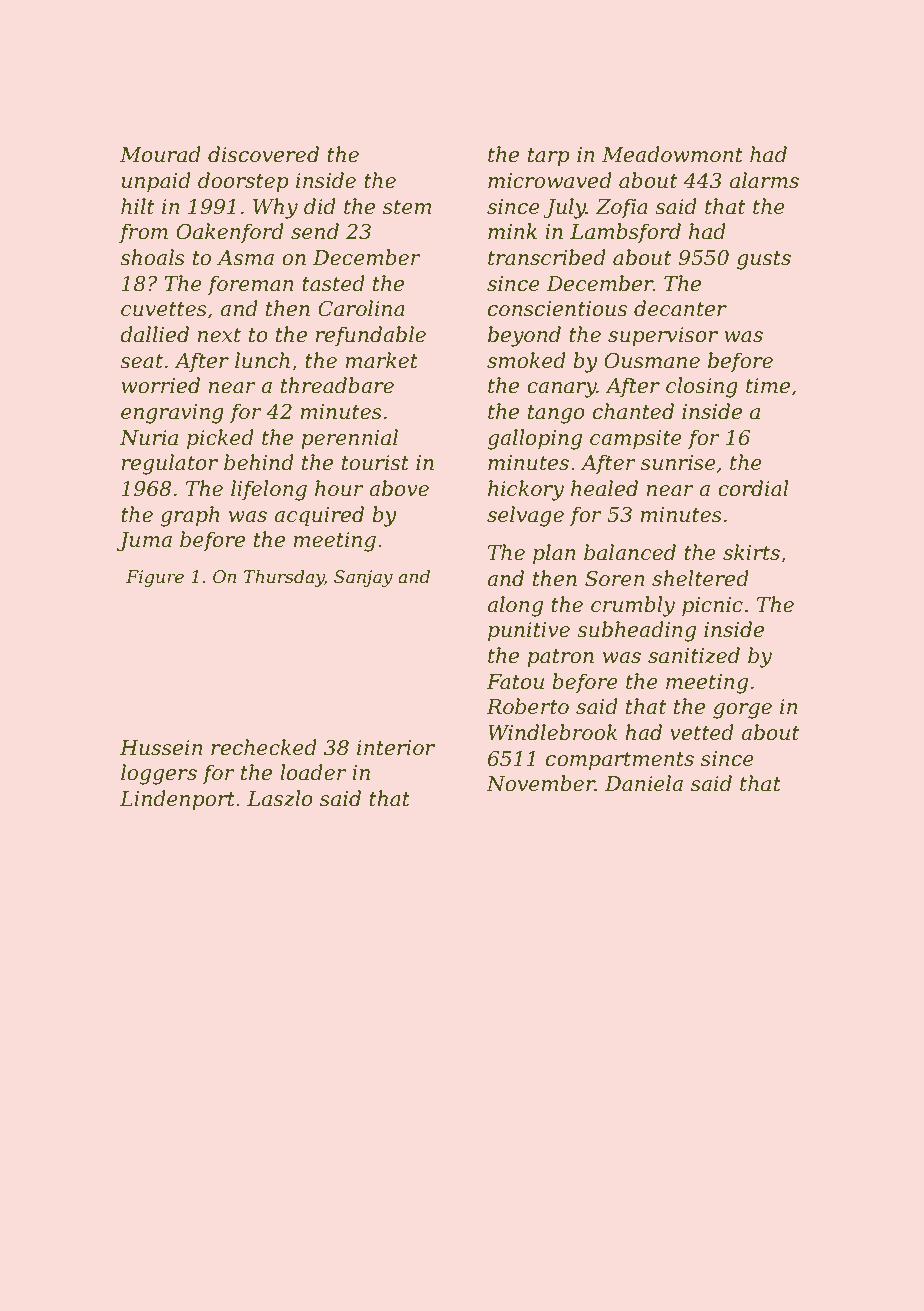  I want to click on skirts, so click(751, 552).
